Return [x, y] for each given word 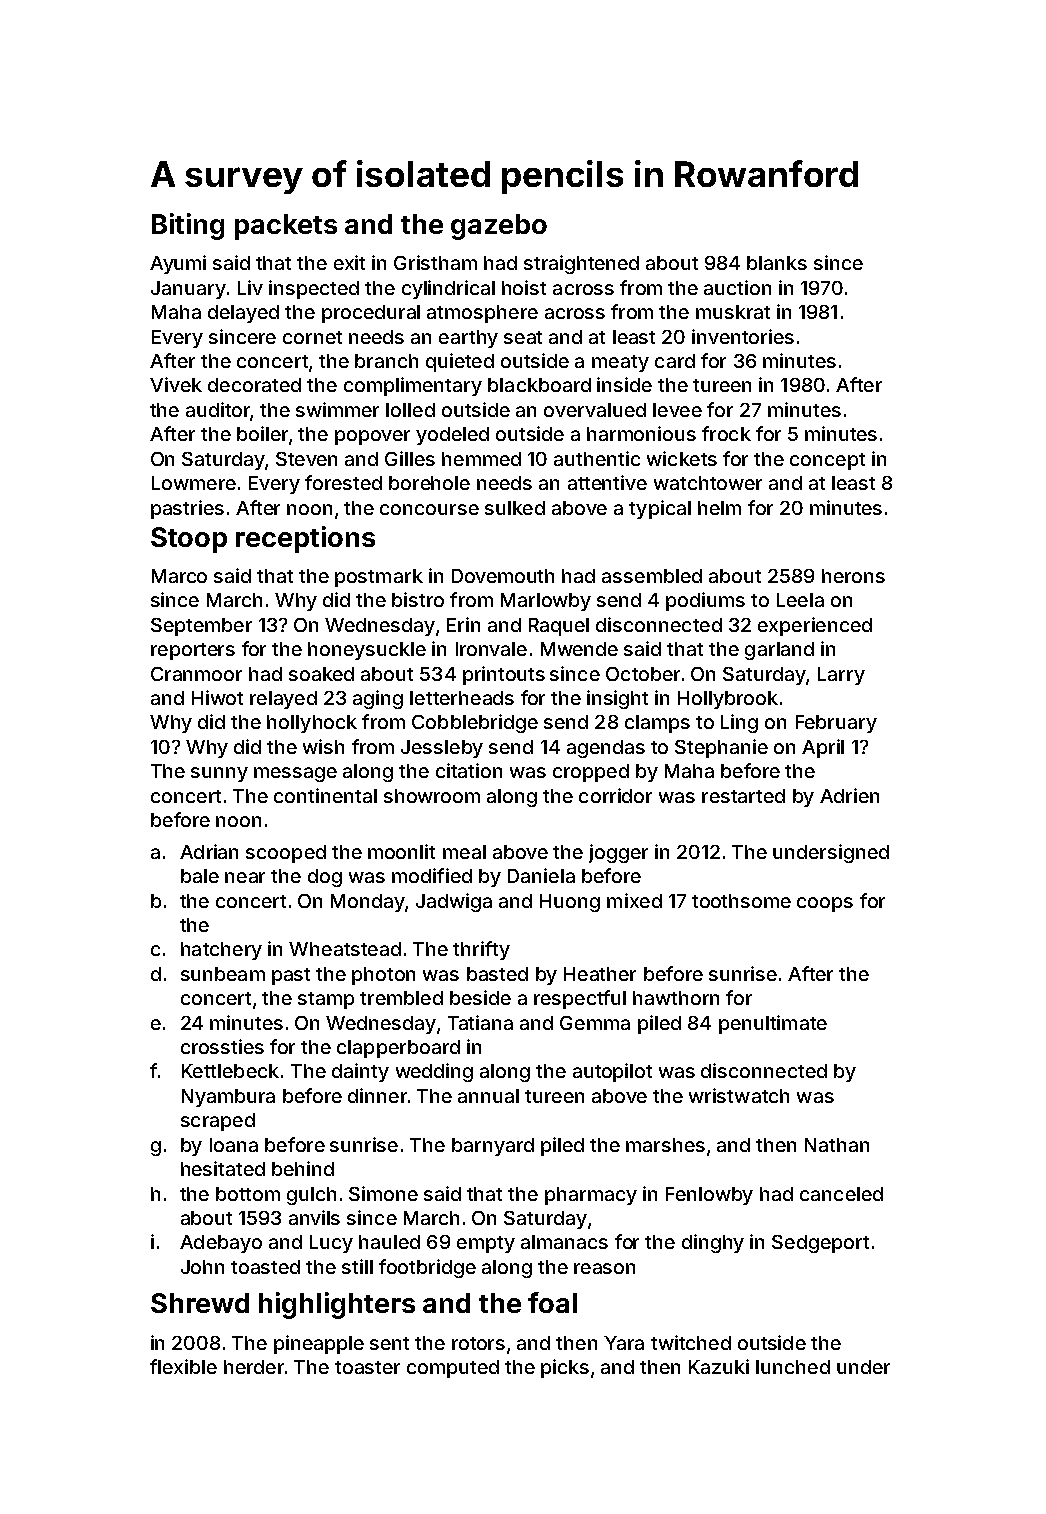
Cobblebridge [475, 723]
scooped [286, 854]
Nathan [837, 1145]
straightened [581, 264]
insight [617, 699]
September [201, 627]
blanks [777, 263]
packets [286, 227]
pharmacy [591, 1196]
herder [254, 1367]
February [836, 724]
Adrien [849, 795]
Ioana [234, 1145]
